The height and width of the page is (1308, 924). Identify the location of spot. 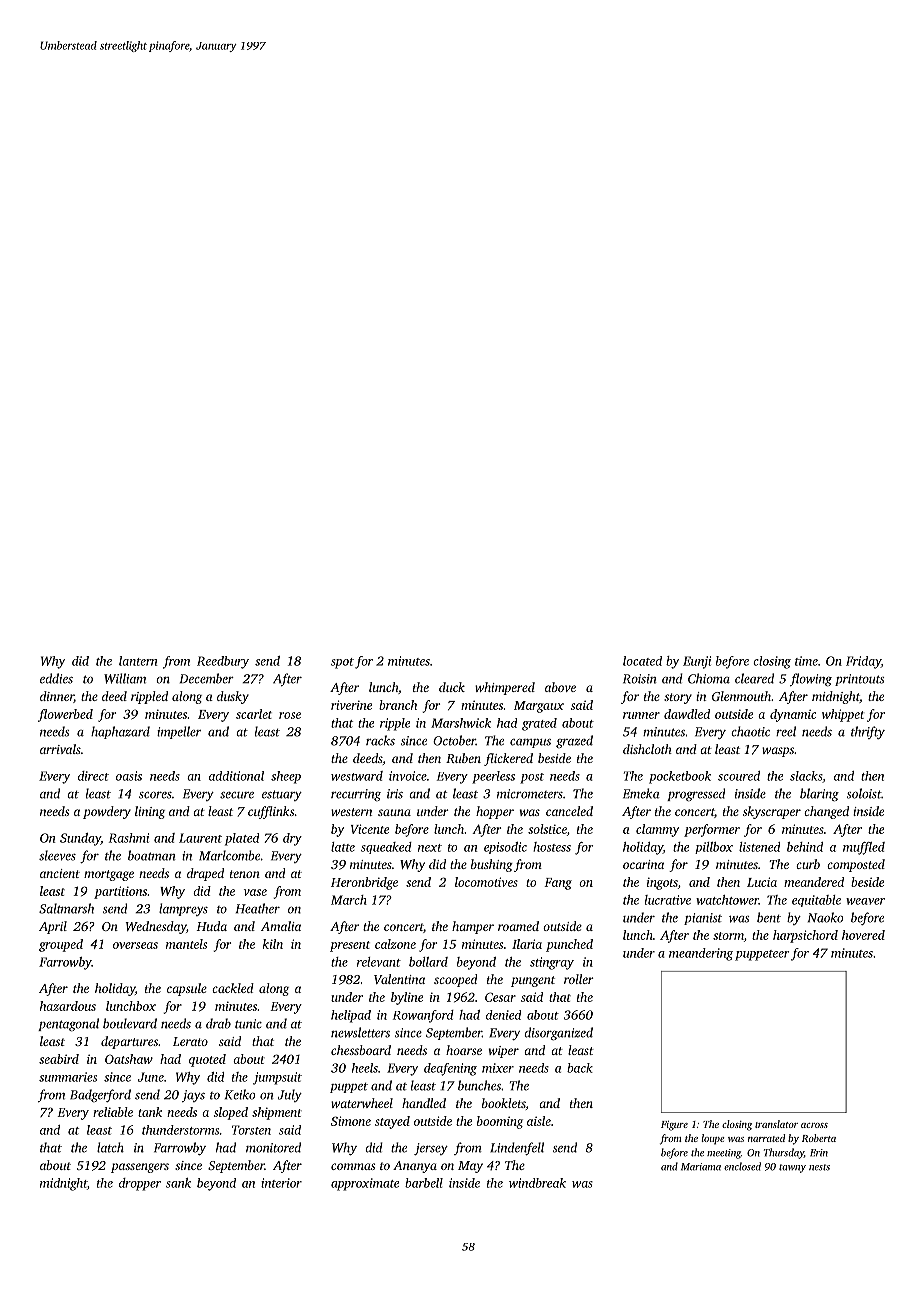
(342, 663).
